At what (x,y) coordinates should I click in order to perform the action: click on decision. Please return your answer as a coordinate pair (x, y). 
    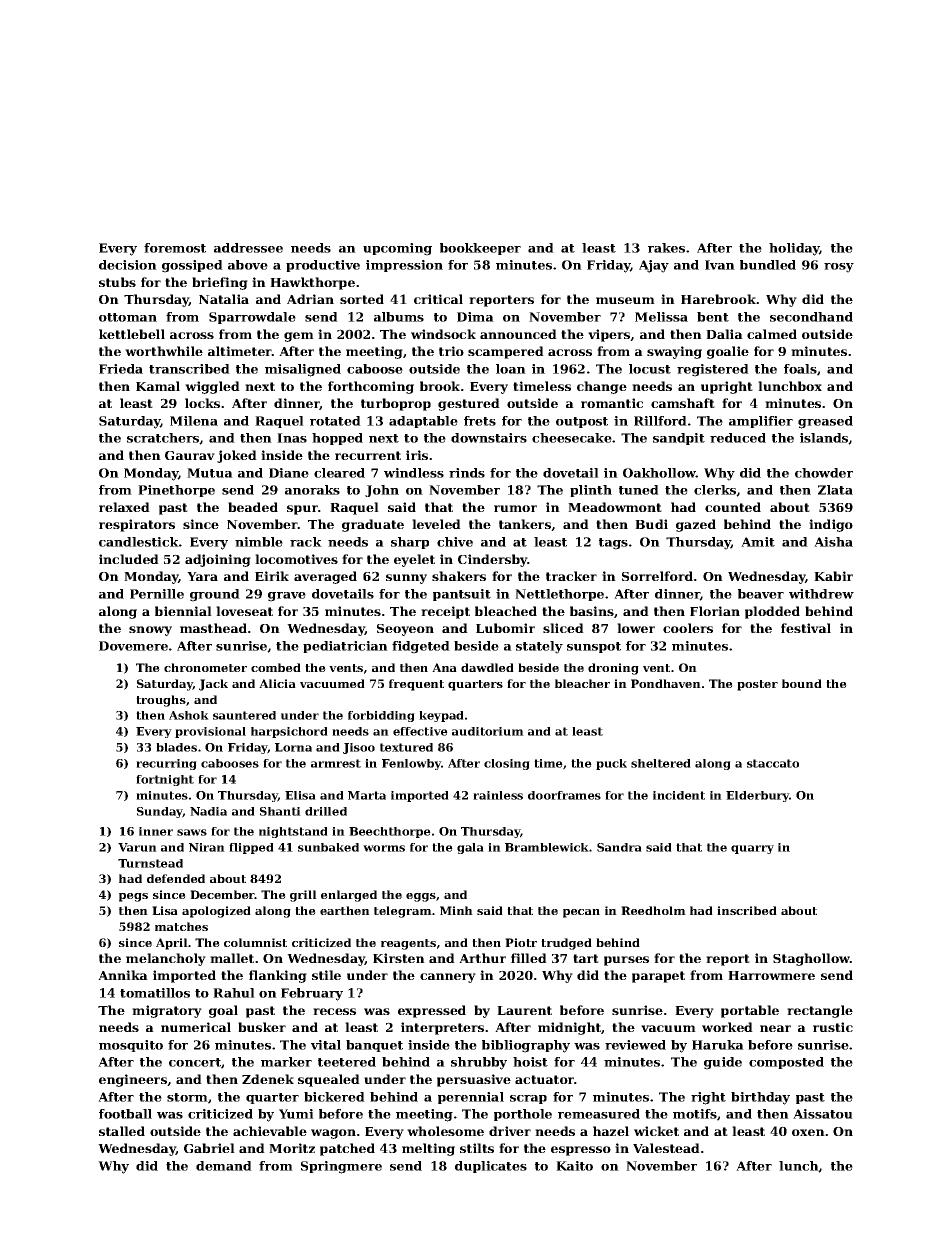
    Looking at the image, I should click on (128, 265).
